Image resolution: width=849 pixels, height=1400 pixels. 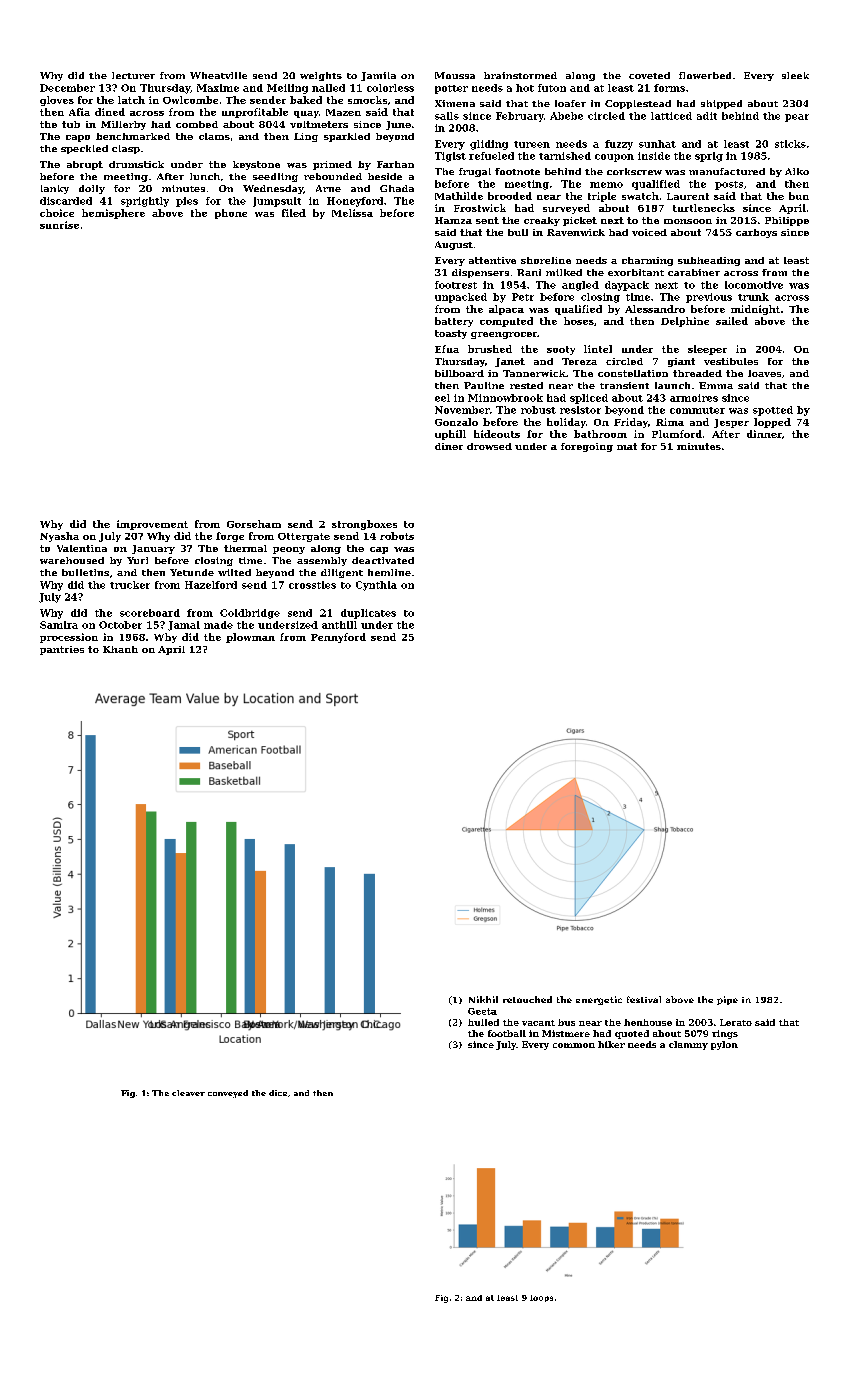 I want to click on Gorseham, so click(x=254, y=524).
